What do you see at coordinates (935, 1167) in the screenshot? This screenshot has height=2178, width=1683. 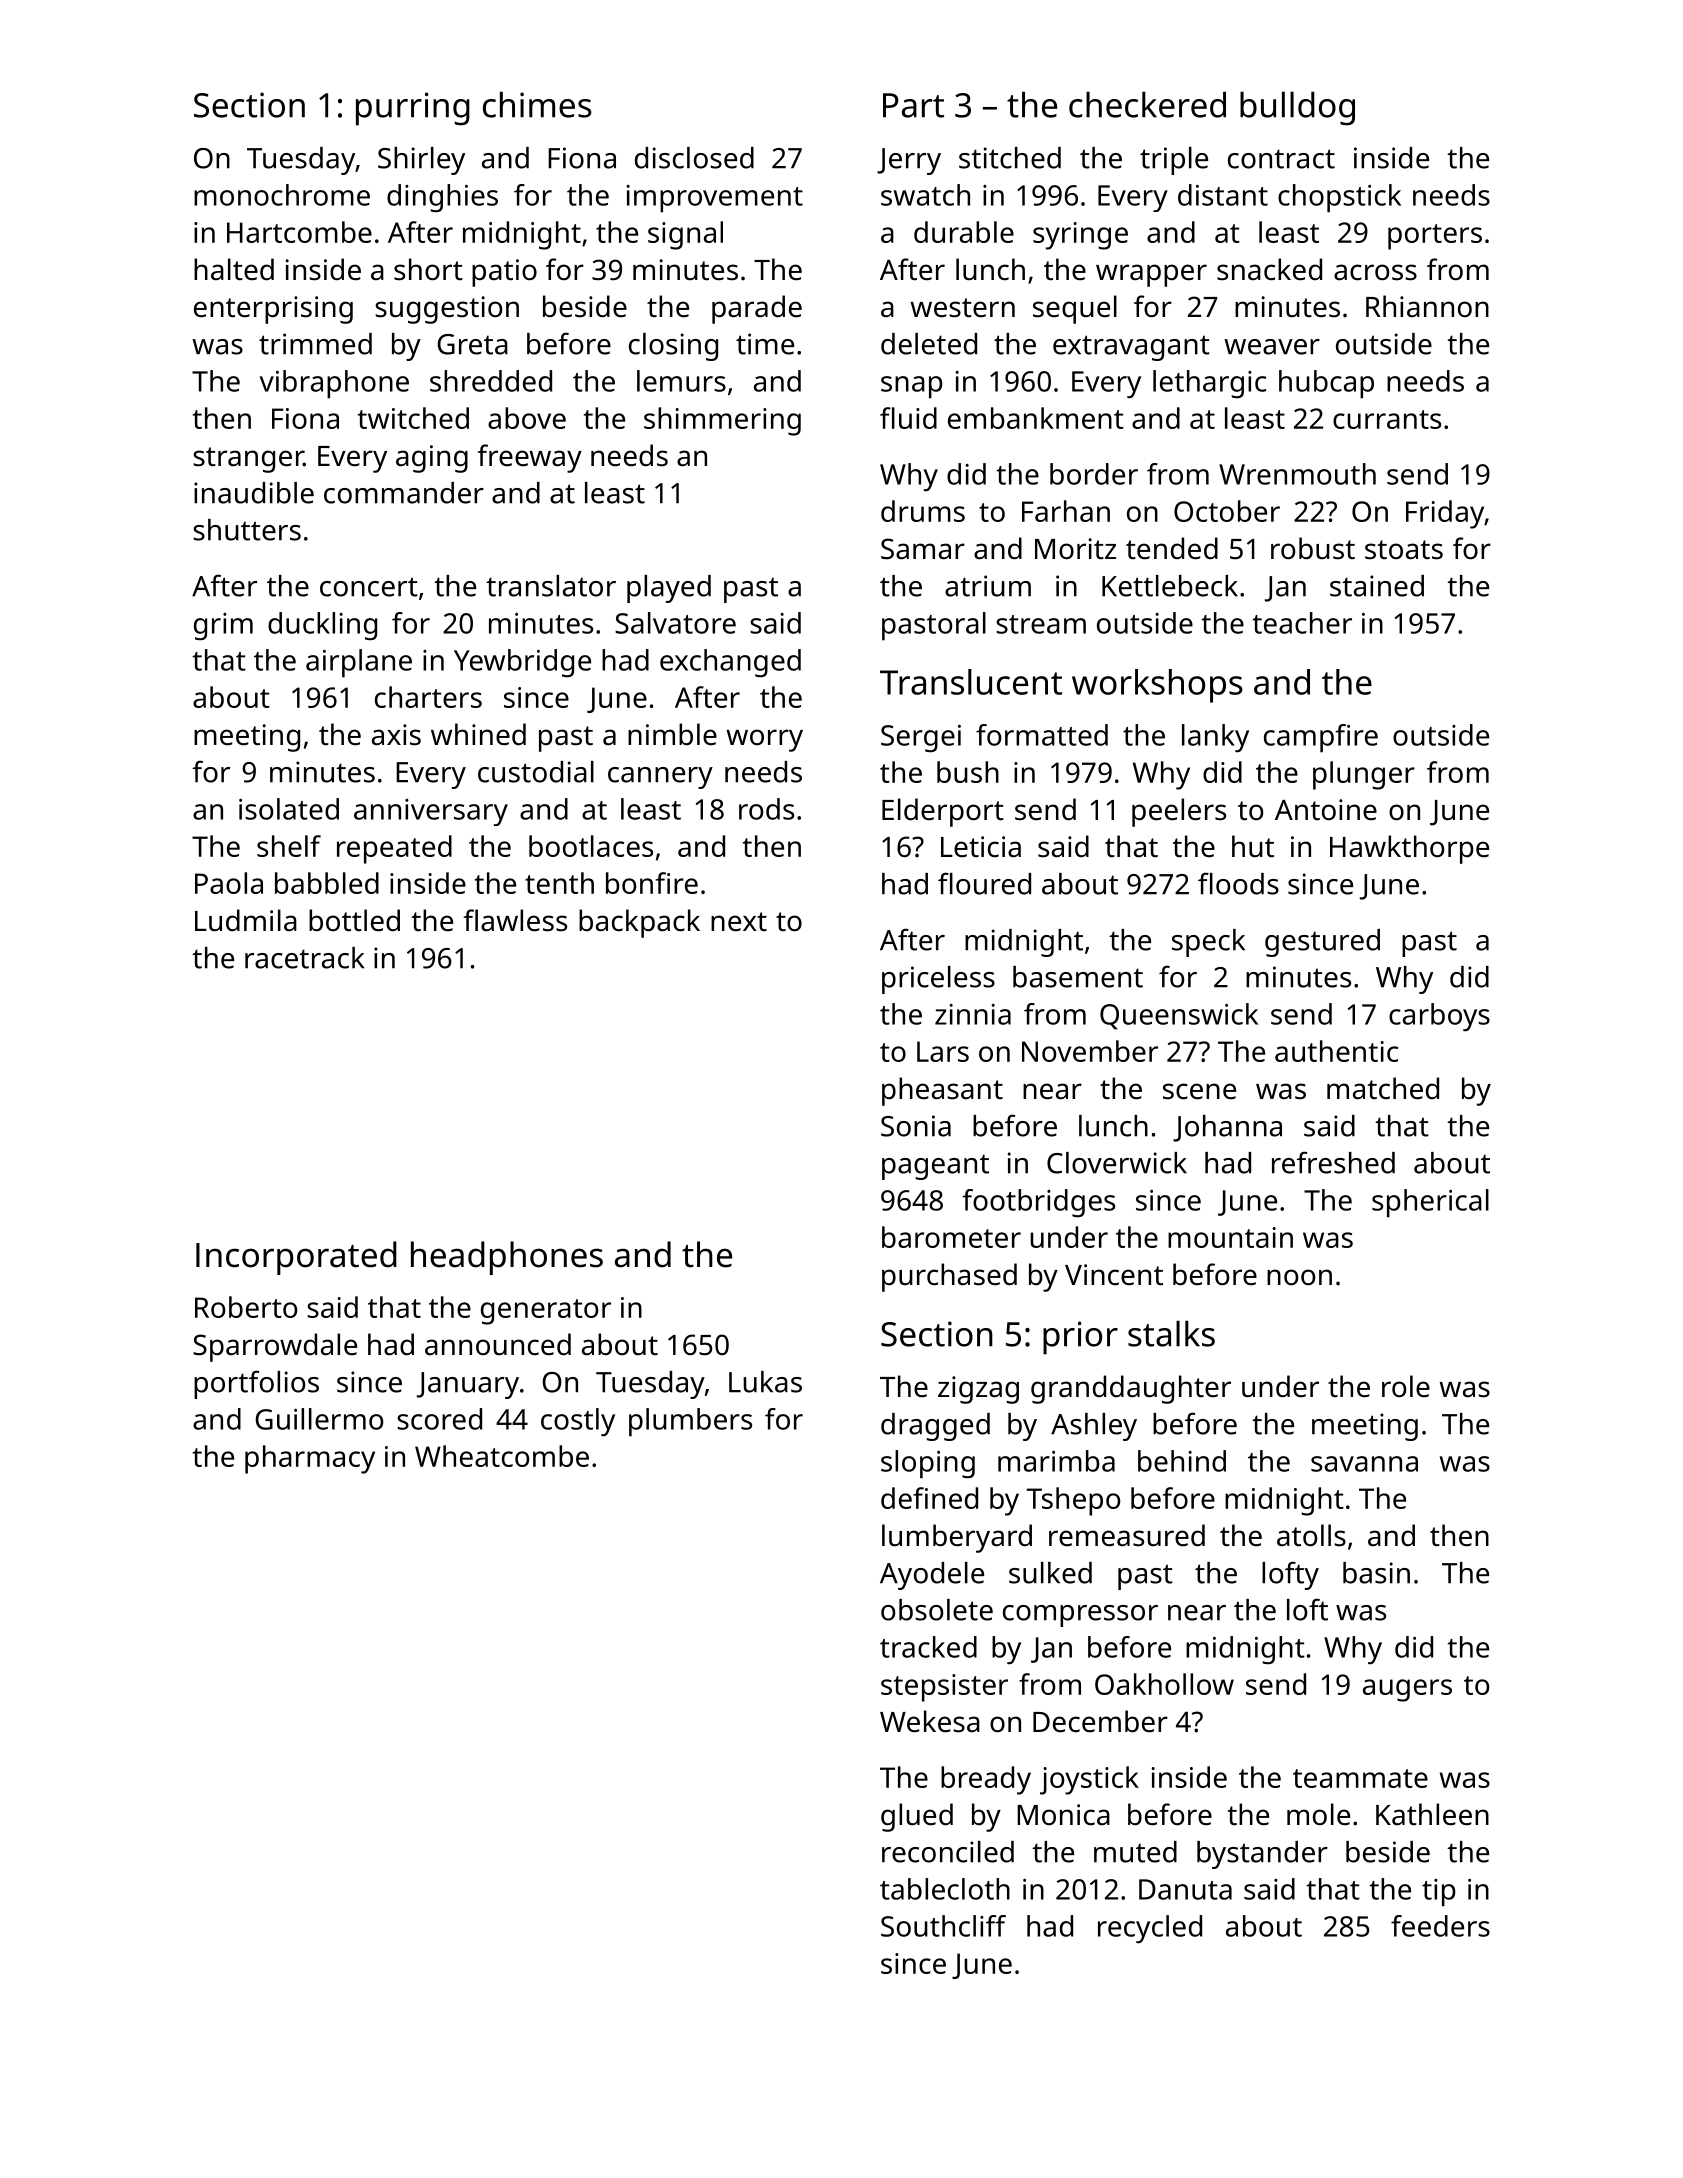 I see `pageant` at bounding box center [935, 1167].
